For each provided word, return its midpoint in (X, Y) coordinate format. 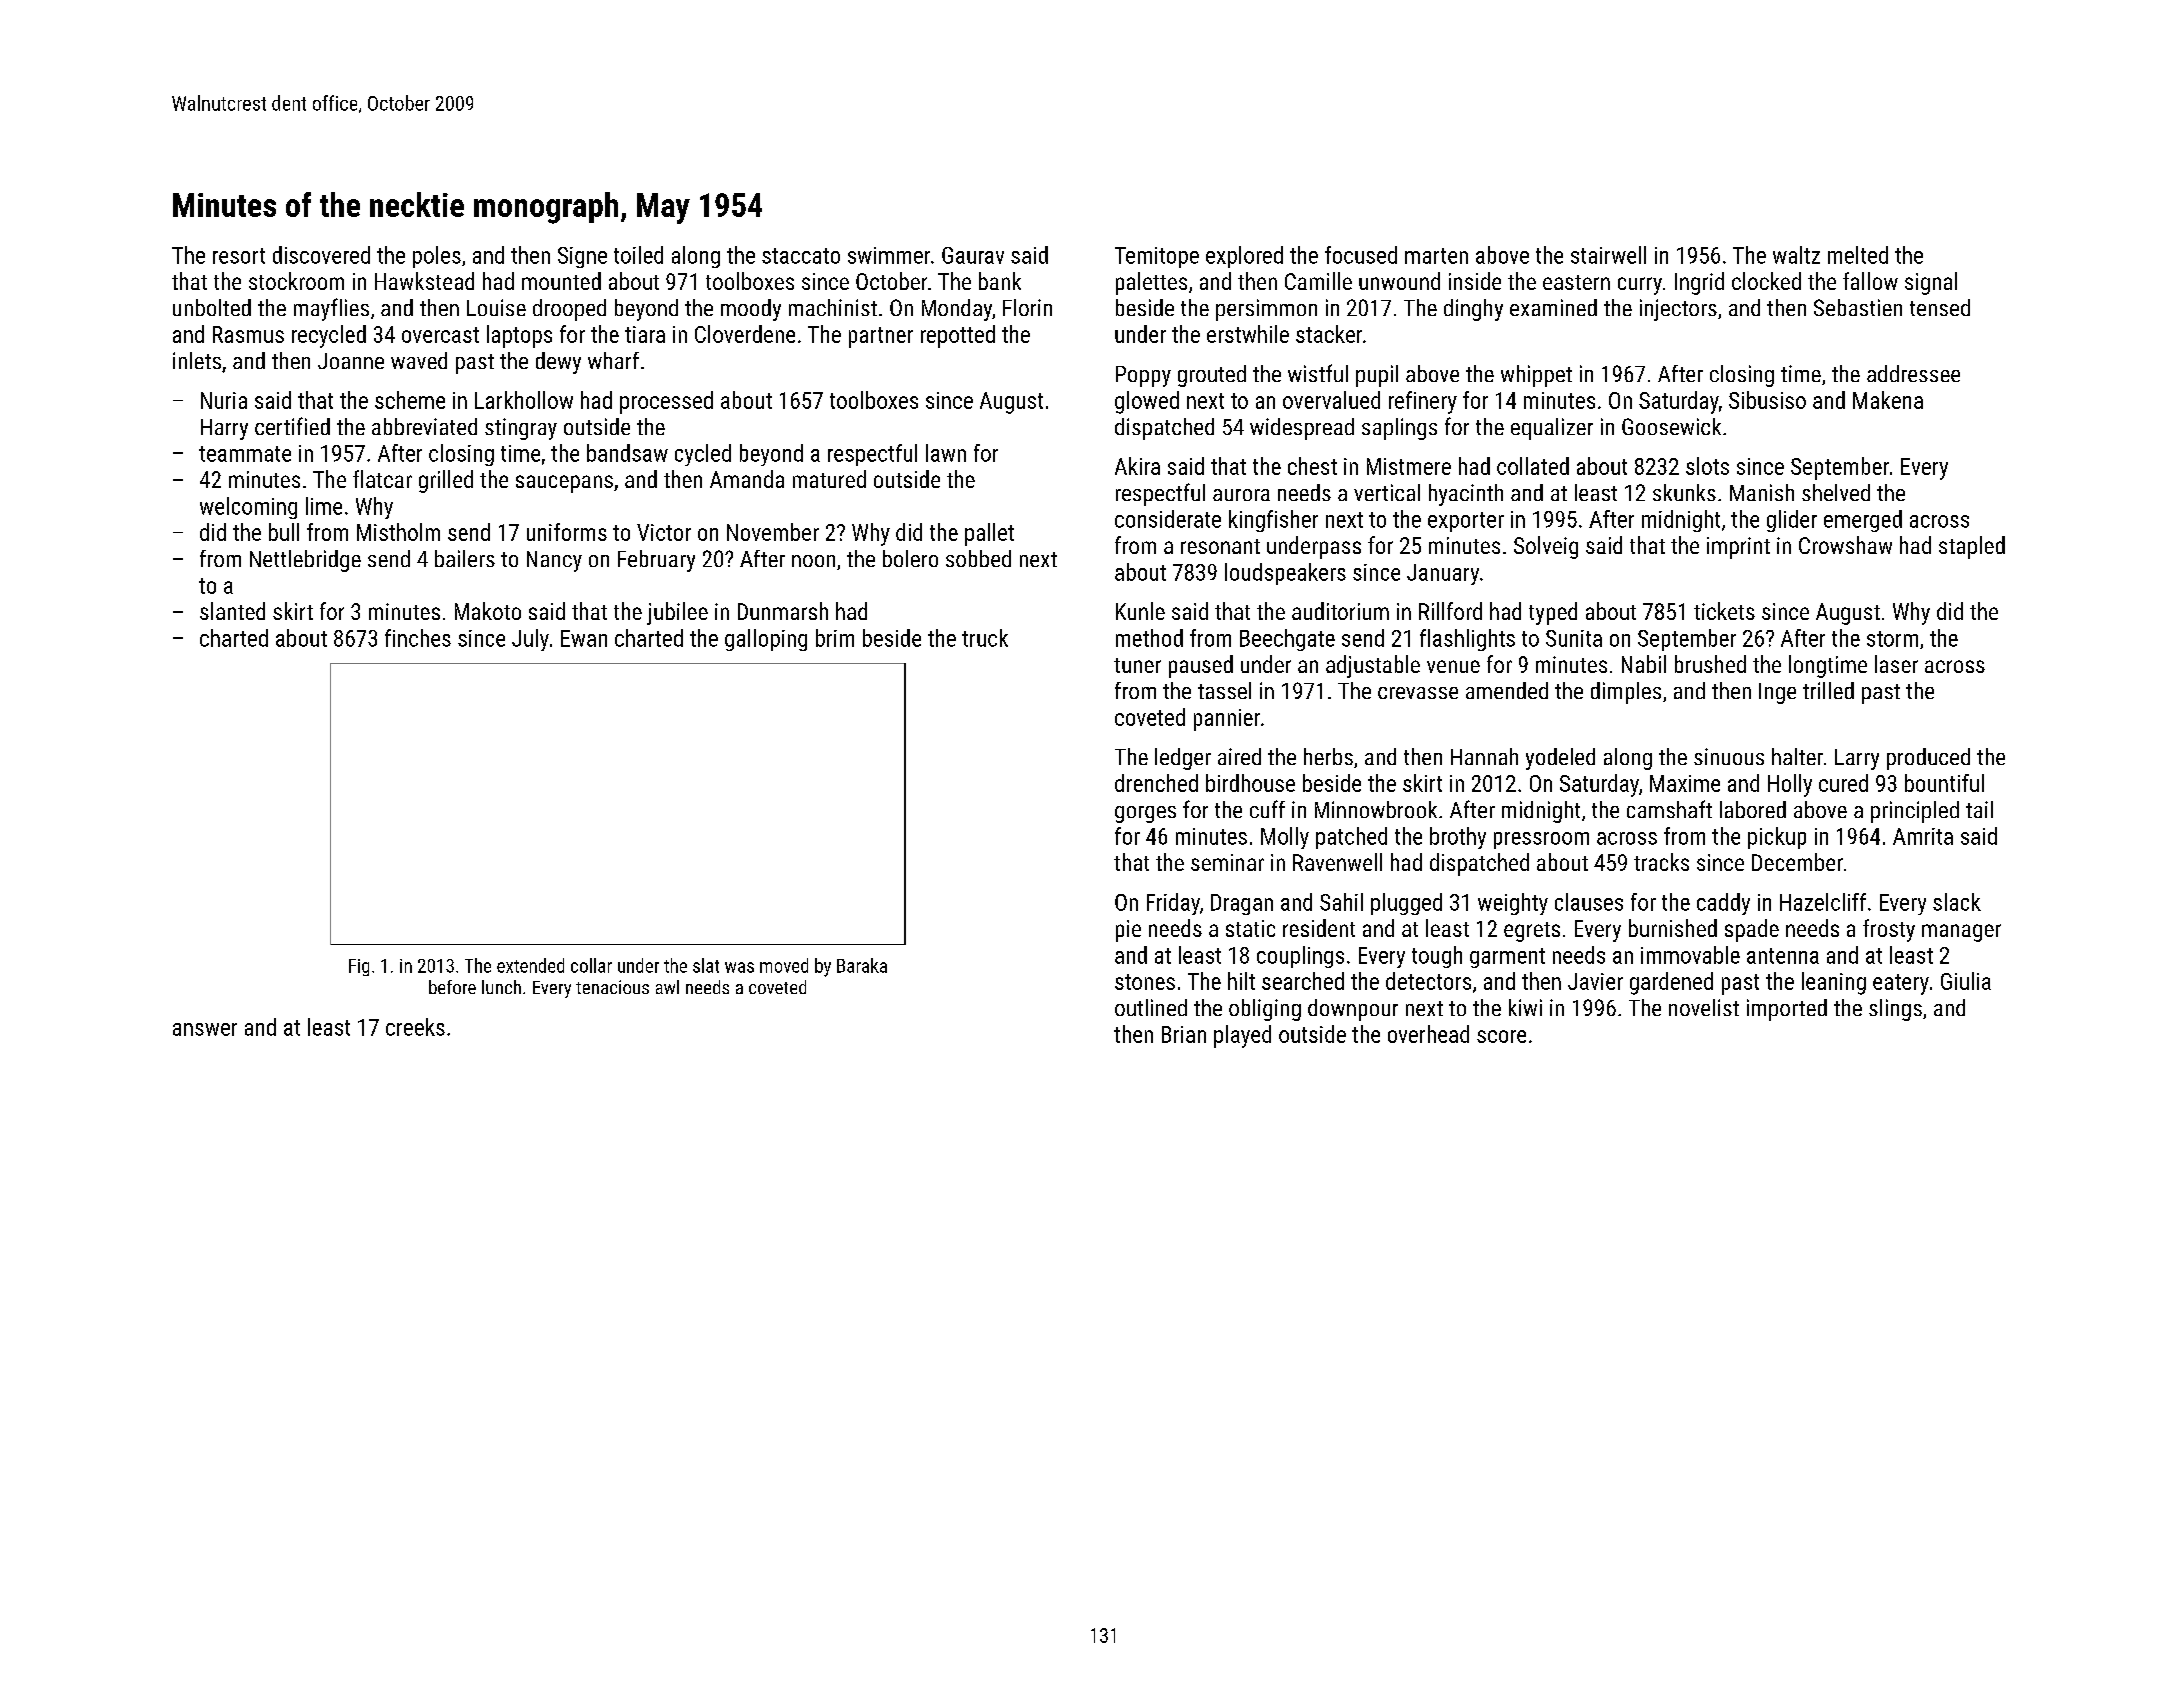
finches (418, 638)
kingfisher (1273, 521)
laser (1896, 664)
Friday (1173, 904)
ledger (1183, 759)
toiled (638, 255)
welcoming (248, 508)
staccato (801, 256)
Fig (359, 967)
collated (1533, 466)
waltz (1796, 255)
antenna (1783, 956)
